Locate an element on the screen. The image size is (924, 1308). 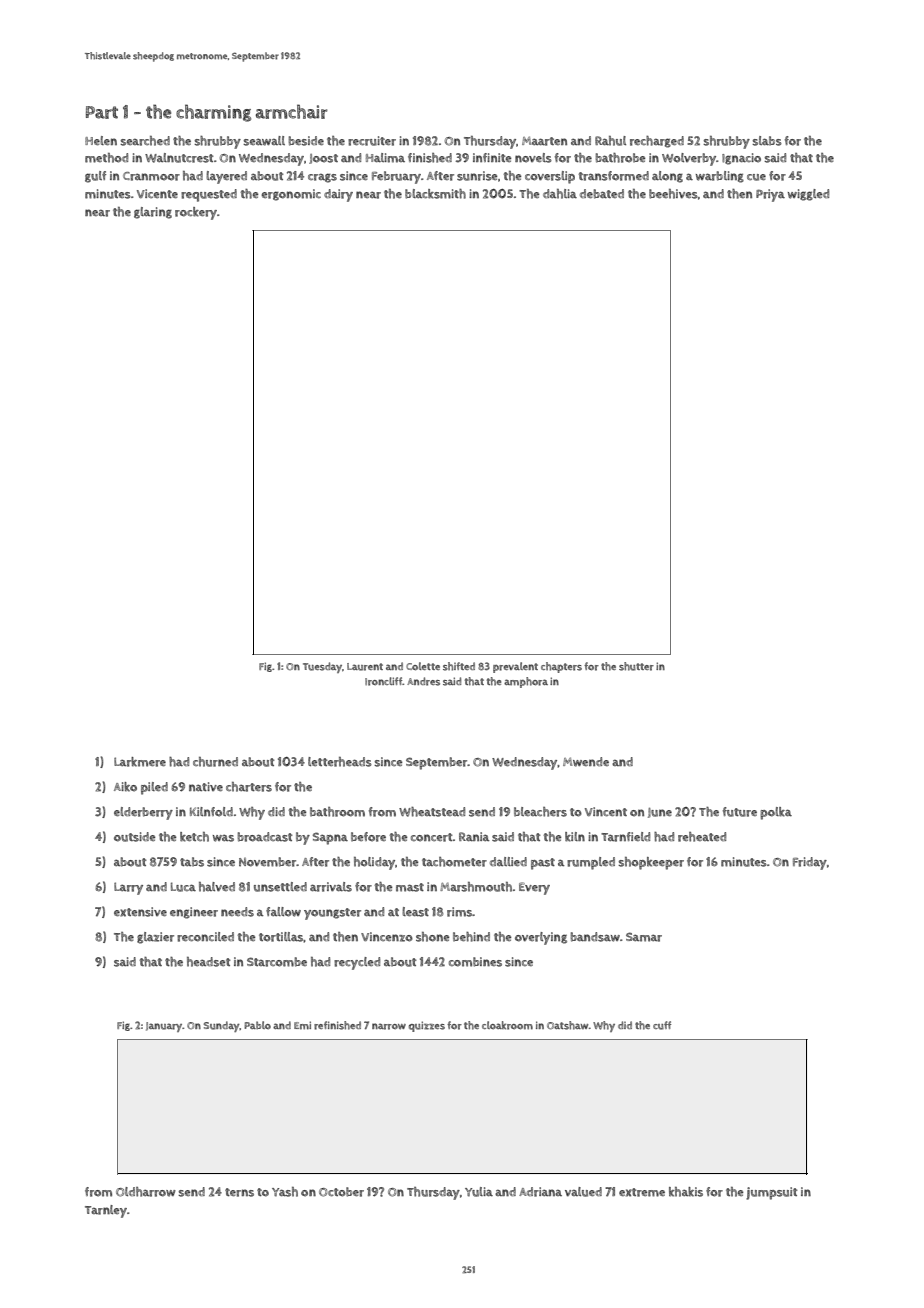
shutter is located at coordinates (636, 666).
